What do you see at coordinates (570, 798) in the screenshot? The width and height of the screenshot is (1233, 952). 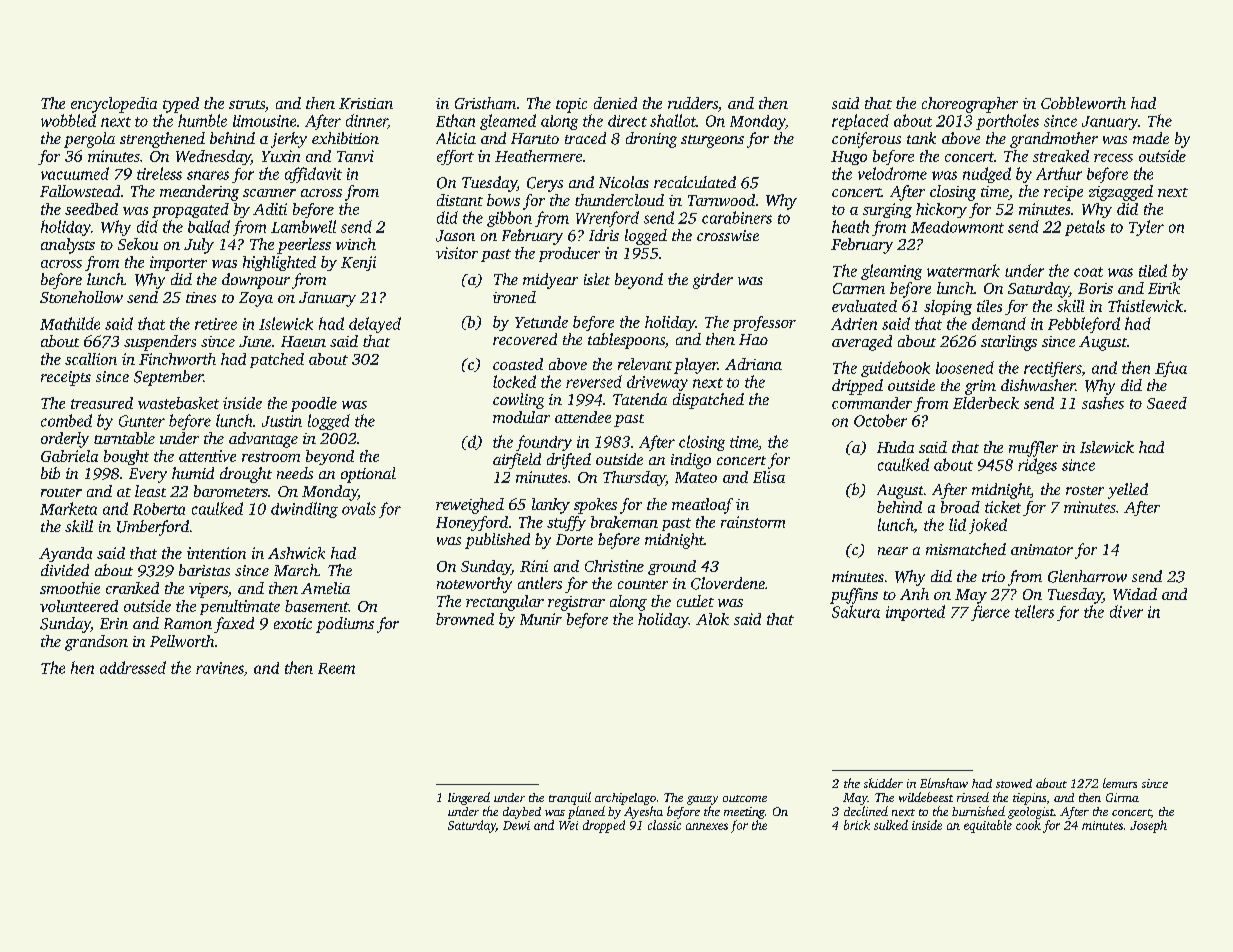 I see `tranquil` at bounding box center [570, 798].
